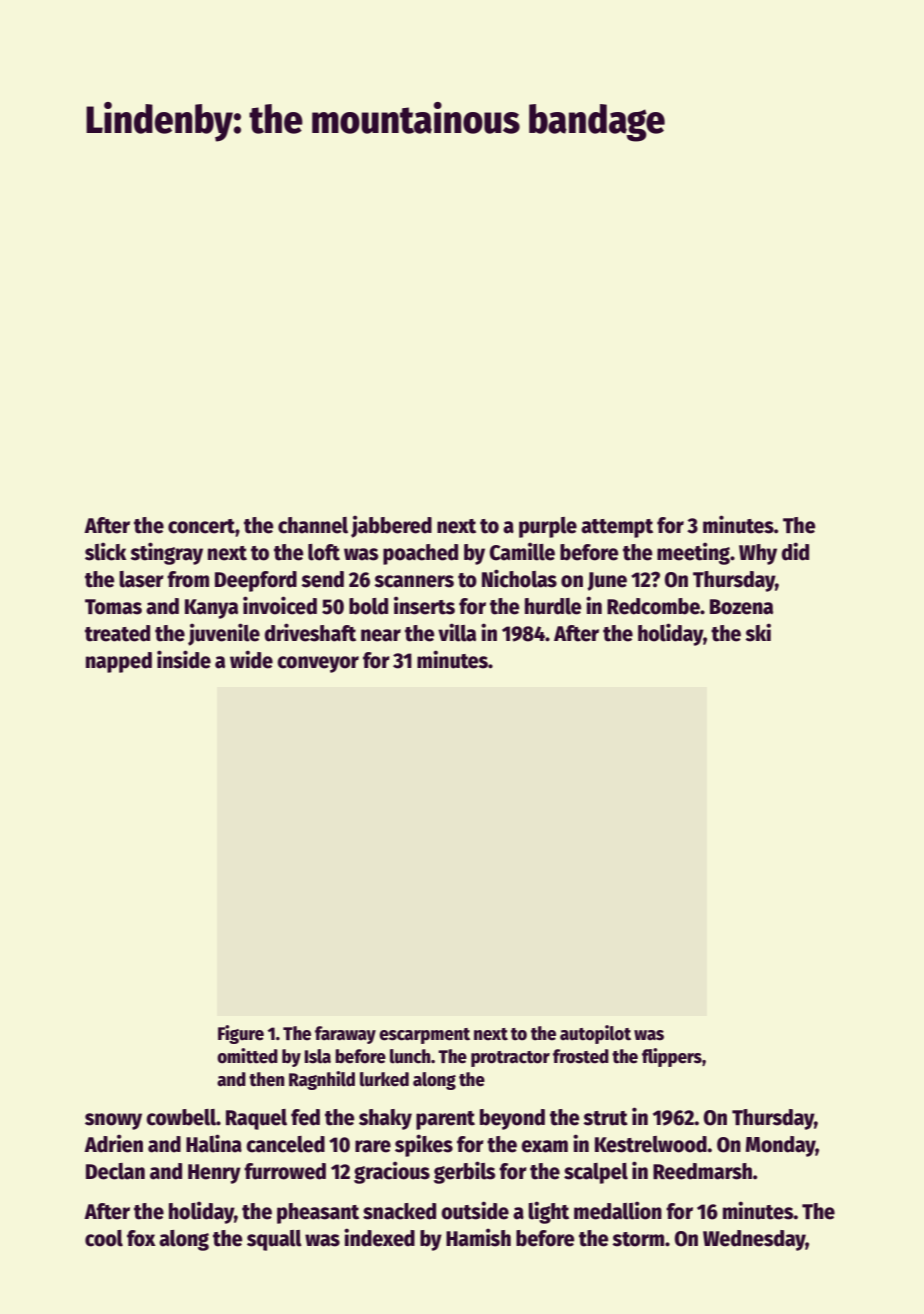 The width and height of the screenshot is (924, 1314). Describe the element at coordinates (672, 1057) in the screenshot. I see `flippers` at that location.
